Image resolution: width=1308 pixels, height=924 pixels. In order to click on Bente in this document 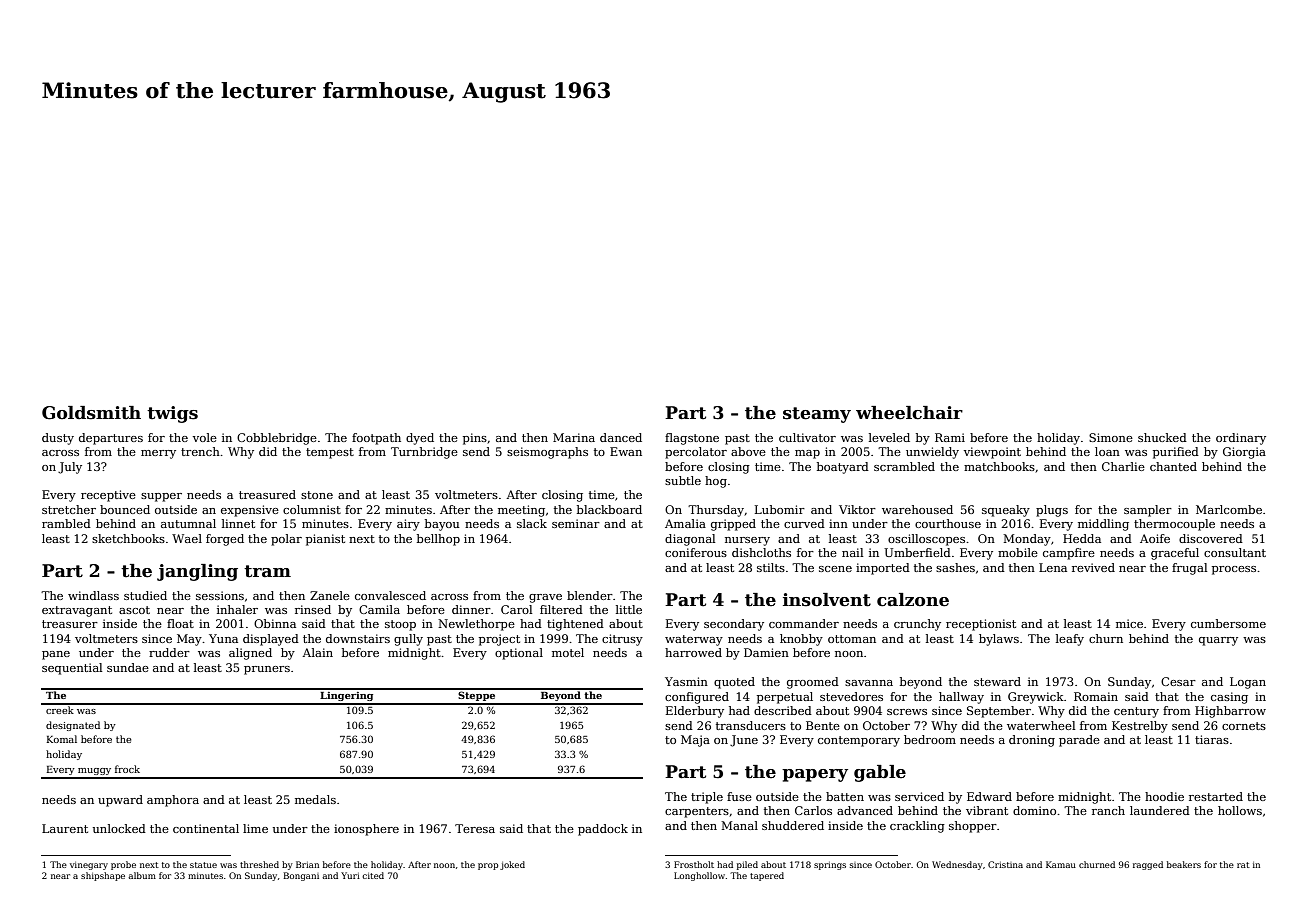, I will do `click(823, 725)`.
